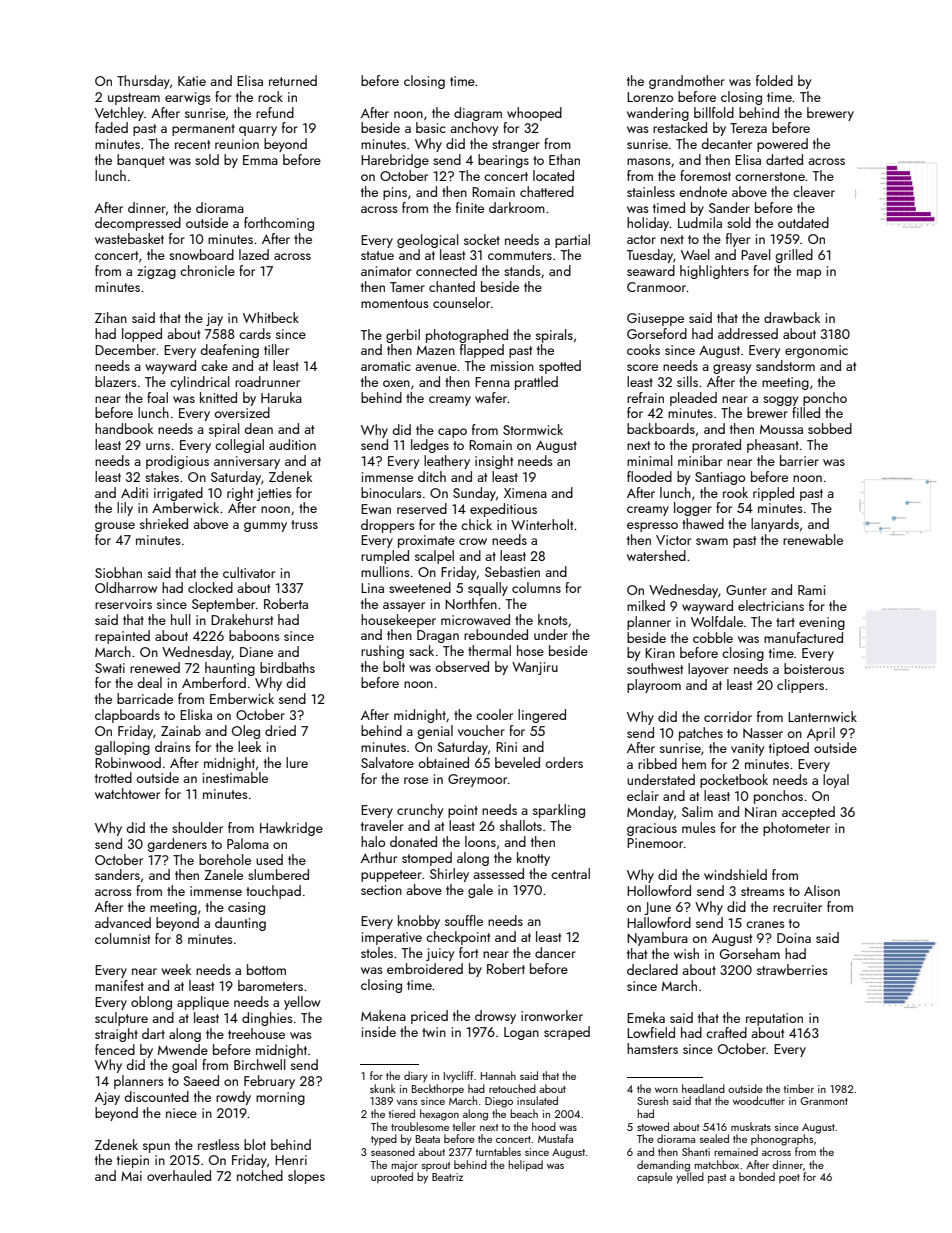  I want to click on Saeed, so click(201, 1080).
